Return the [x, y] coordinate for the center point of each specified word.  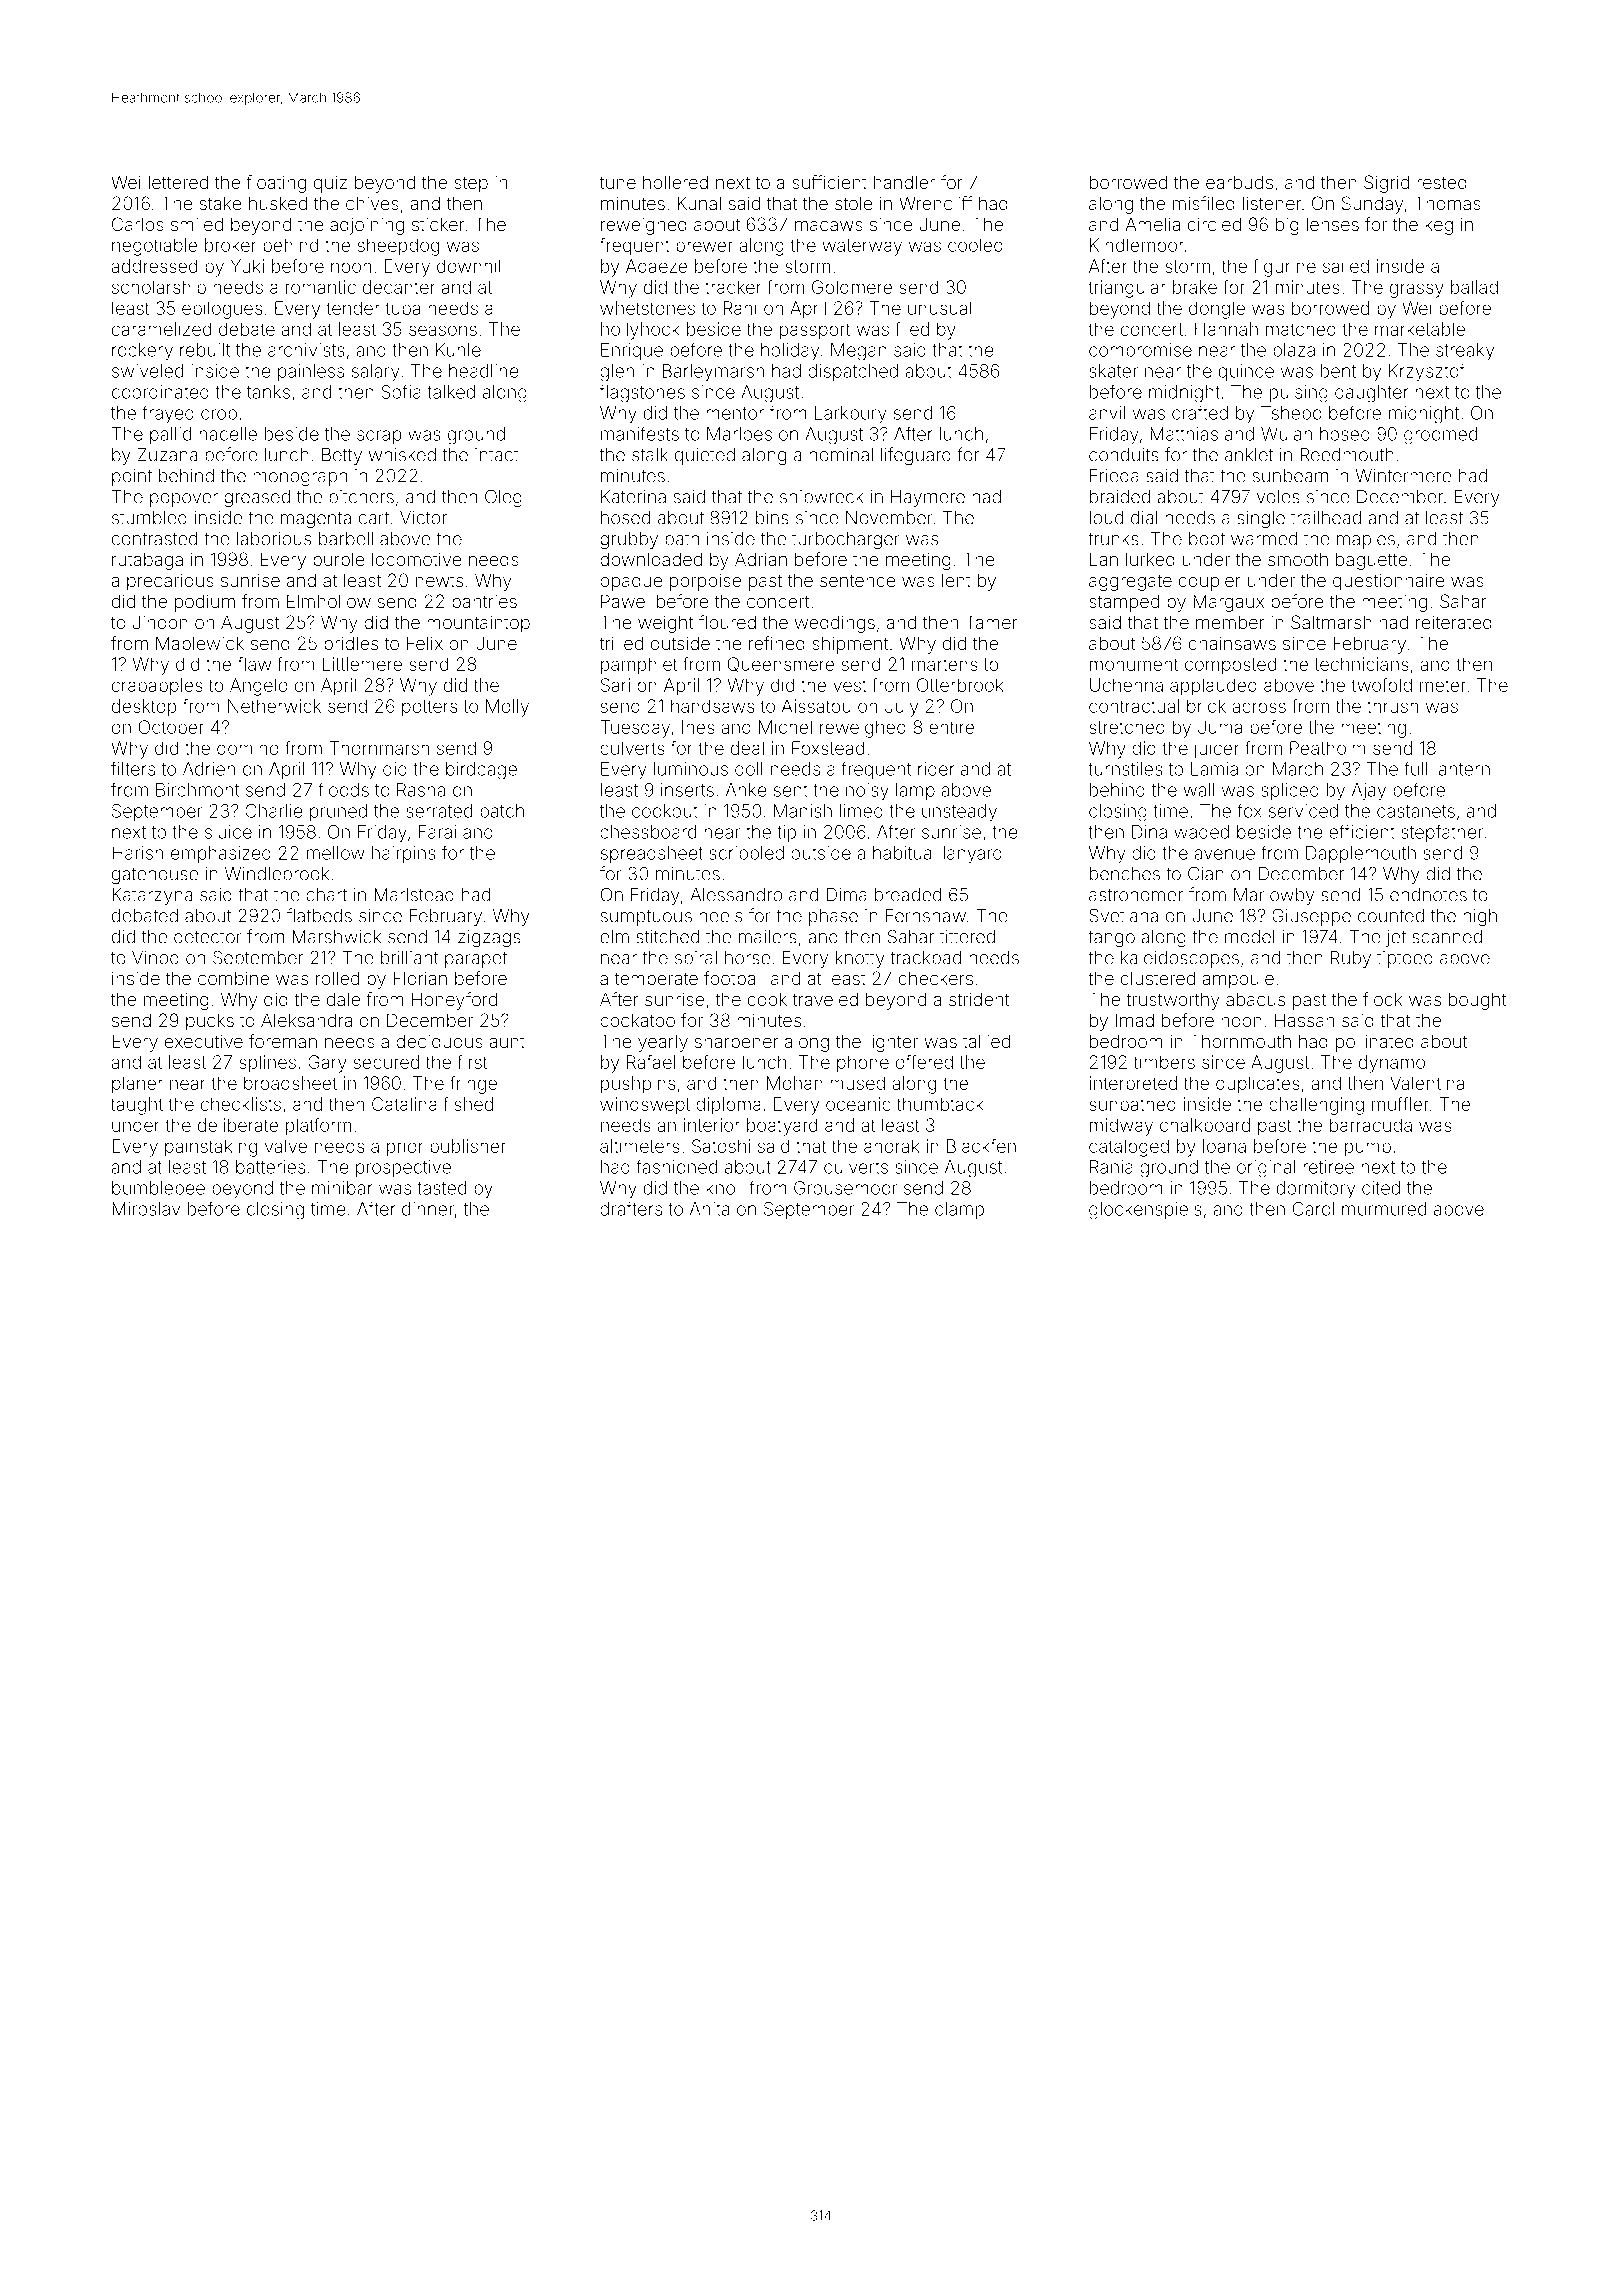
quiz [330, 184]
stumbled [149, 518]
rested [1442, 182]
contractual [1134, 706]
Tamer [991, 622]
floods [343, 789]
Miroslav [146, 1209]
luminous [691, 769]
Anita [709, 1209]
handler [904, 182]
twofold [1381, 685]
